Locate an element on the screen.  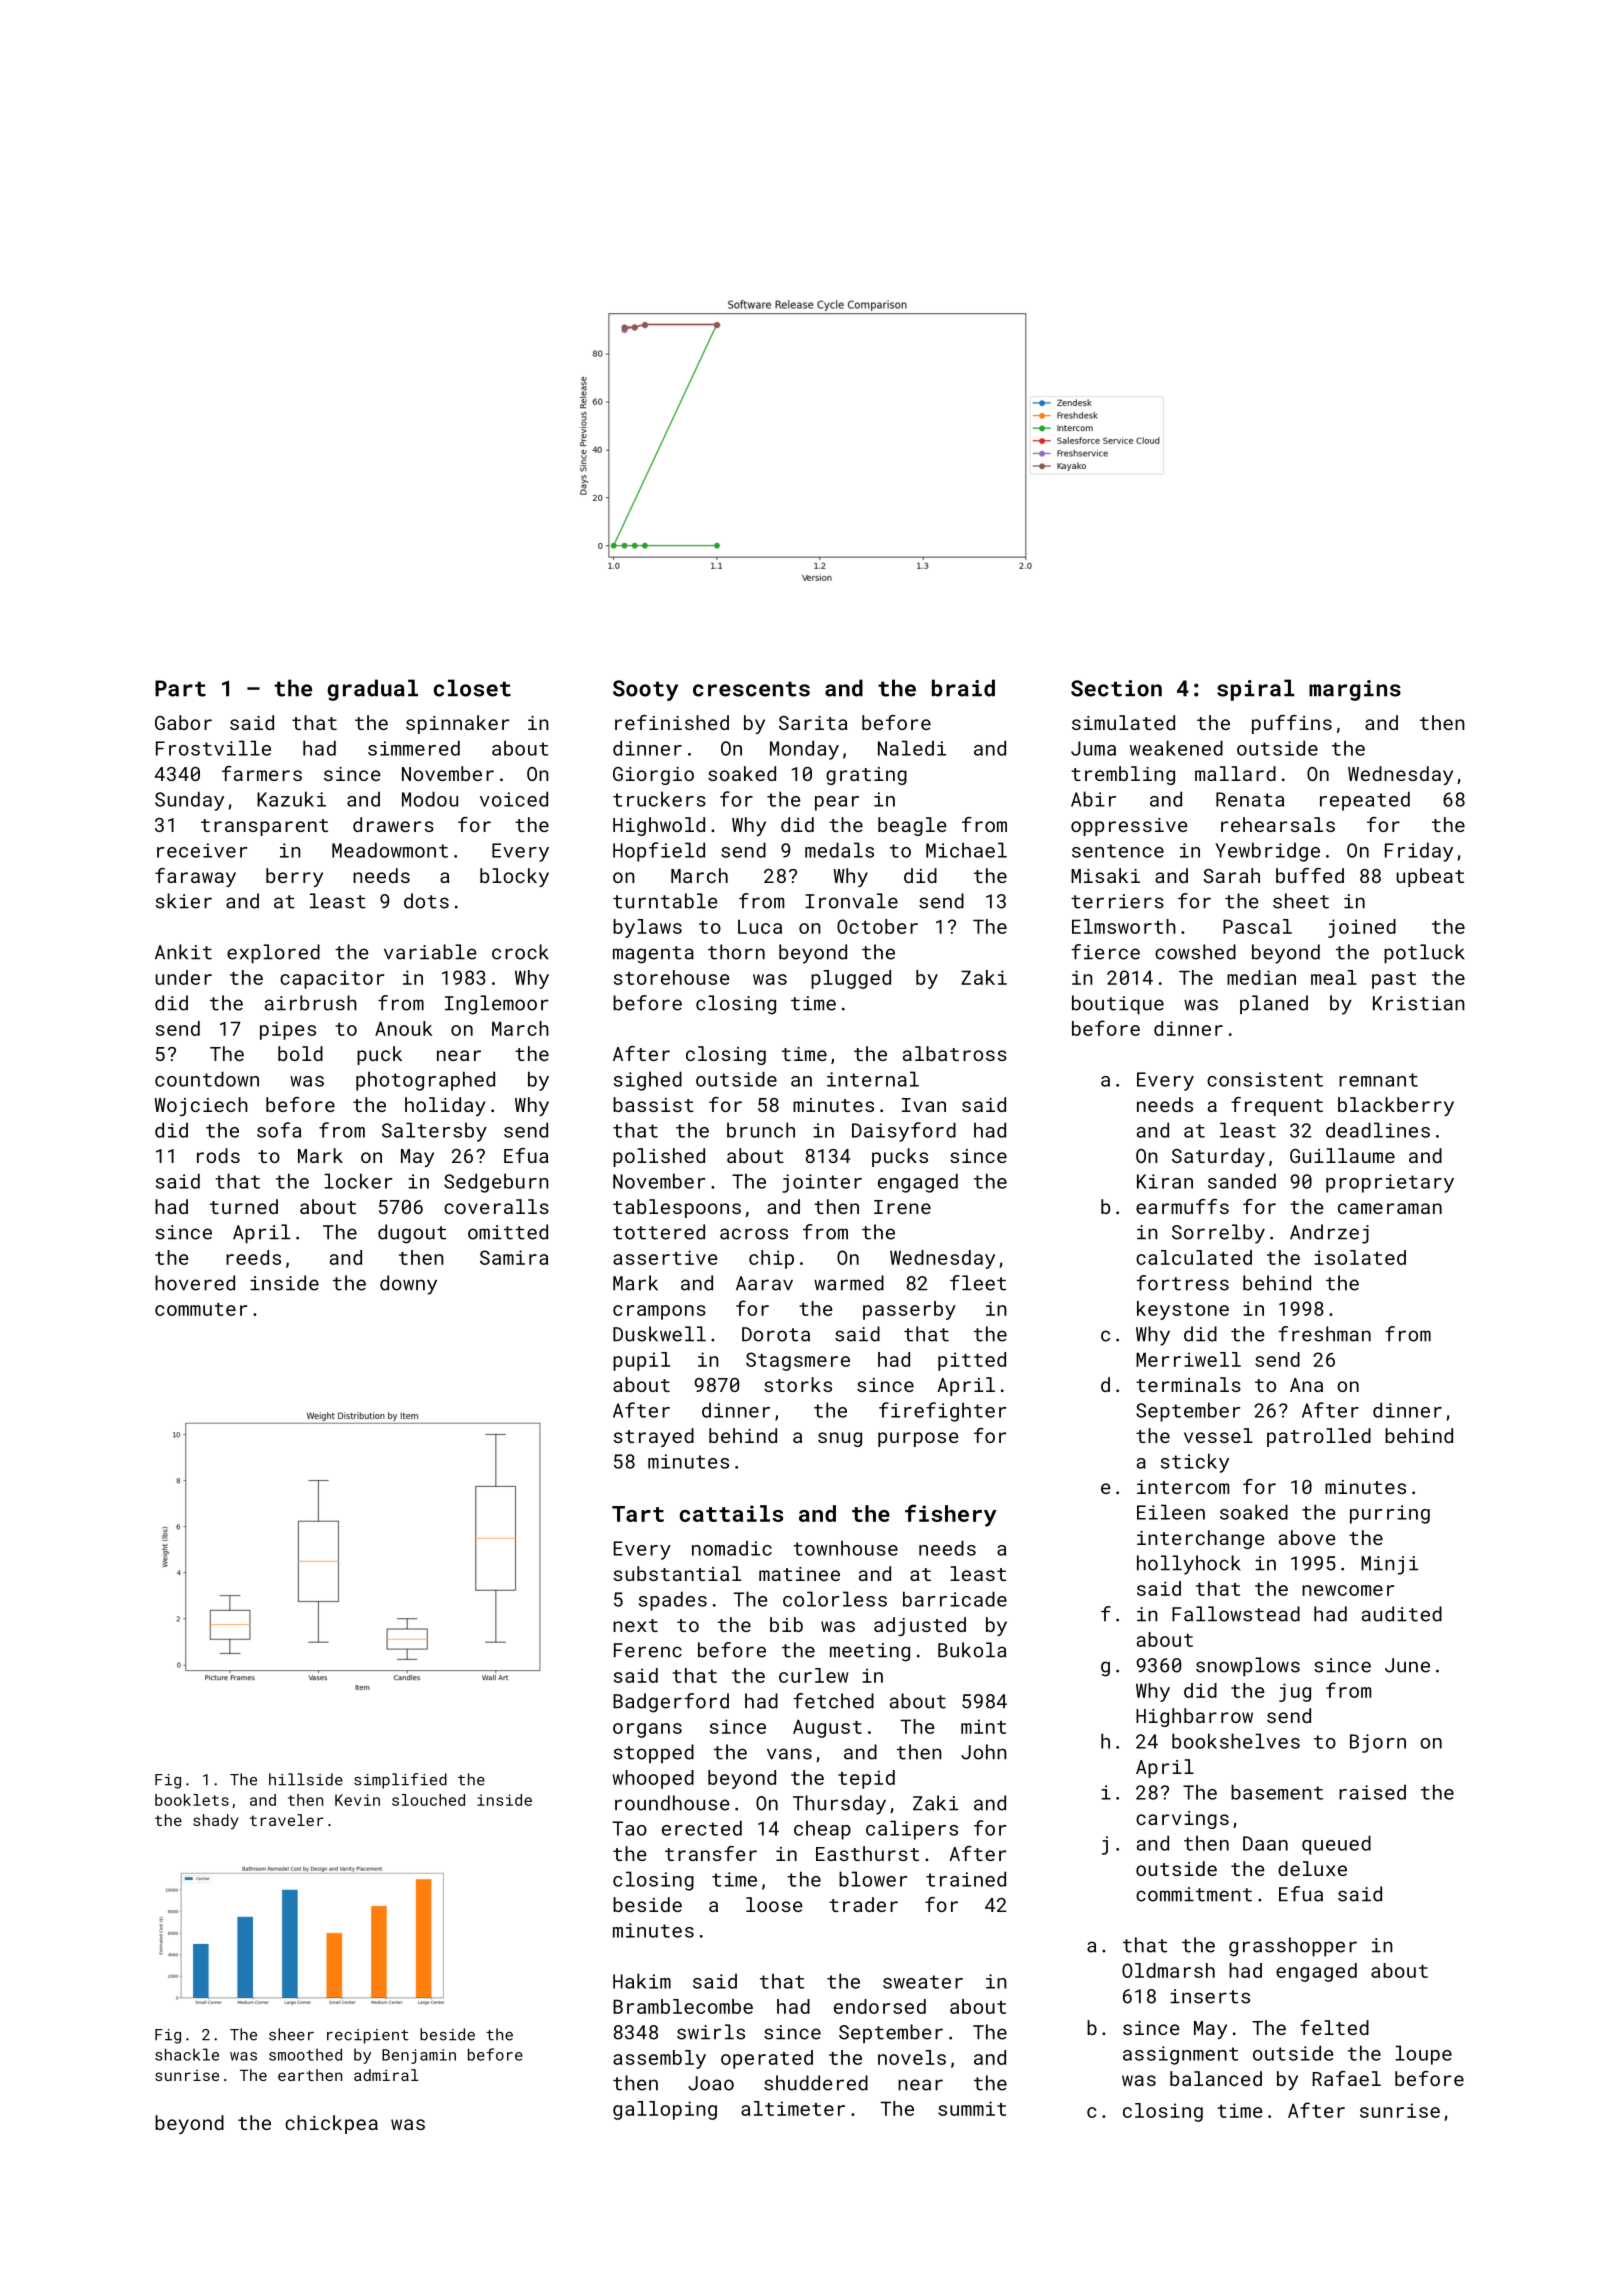
sighed is located at coordinates (648, 1081).
